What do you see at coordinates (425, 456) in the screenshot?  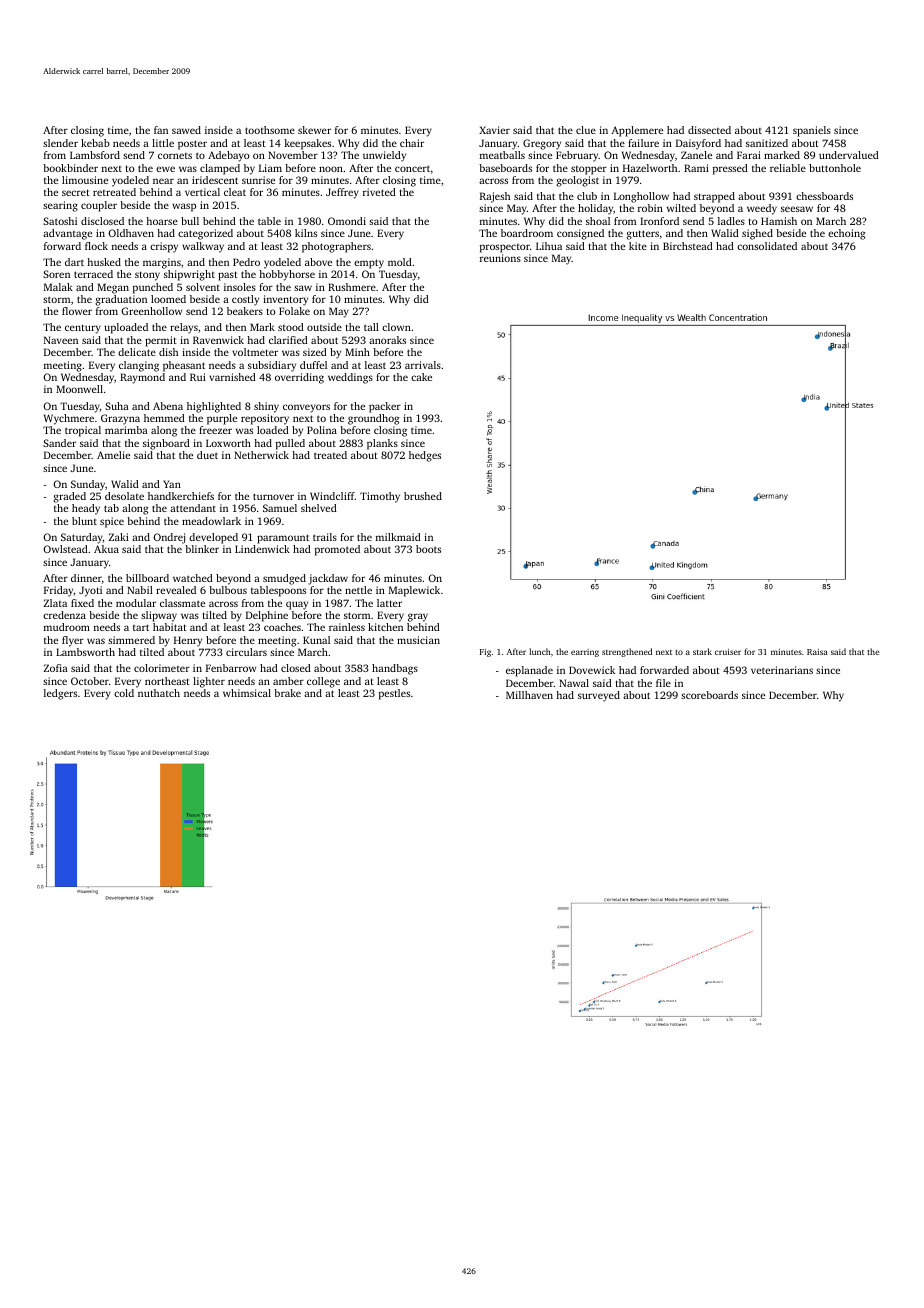 I see `hedges` at bounding box center [425, 456].
